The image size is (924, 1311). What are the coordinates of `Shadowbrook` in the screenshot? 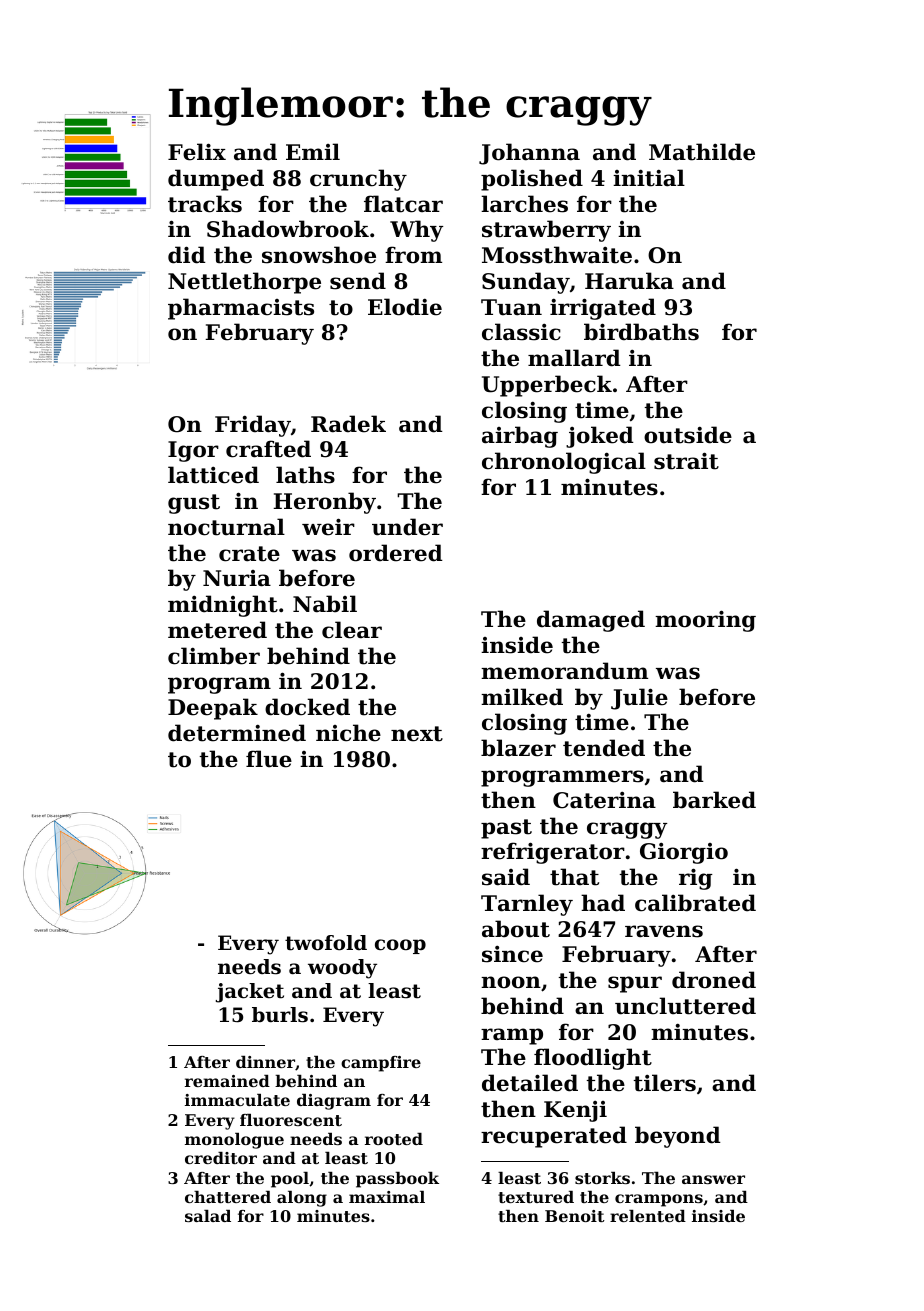 It's located at (288, 229).
